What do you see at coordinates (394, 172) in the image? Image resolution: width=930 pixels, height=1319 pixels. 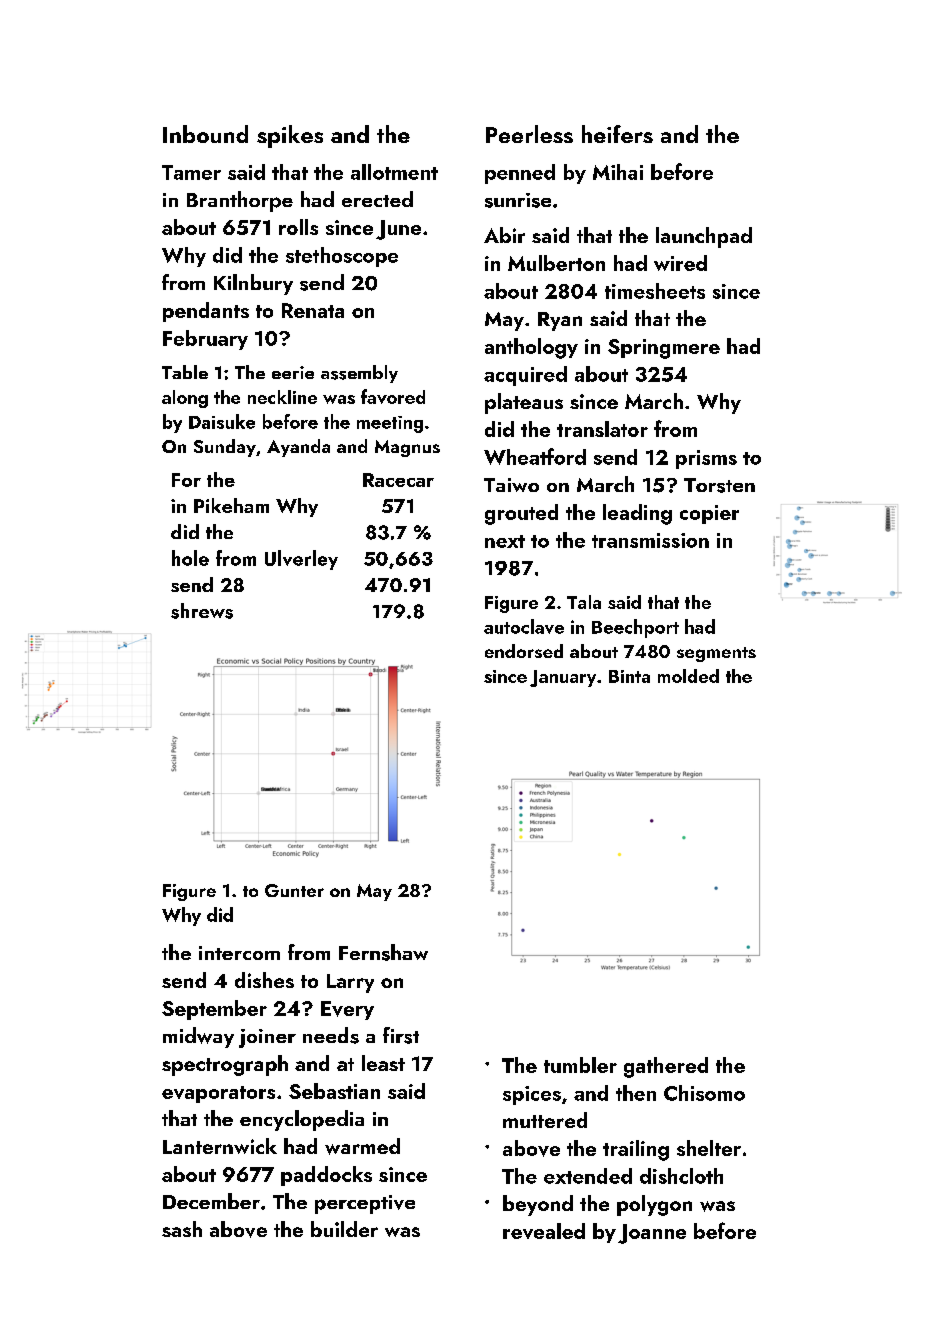 I see `allotment` at bounding box center [394, 172].
